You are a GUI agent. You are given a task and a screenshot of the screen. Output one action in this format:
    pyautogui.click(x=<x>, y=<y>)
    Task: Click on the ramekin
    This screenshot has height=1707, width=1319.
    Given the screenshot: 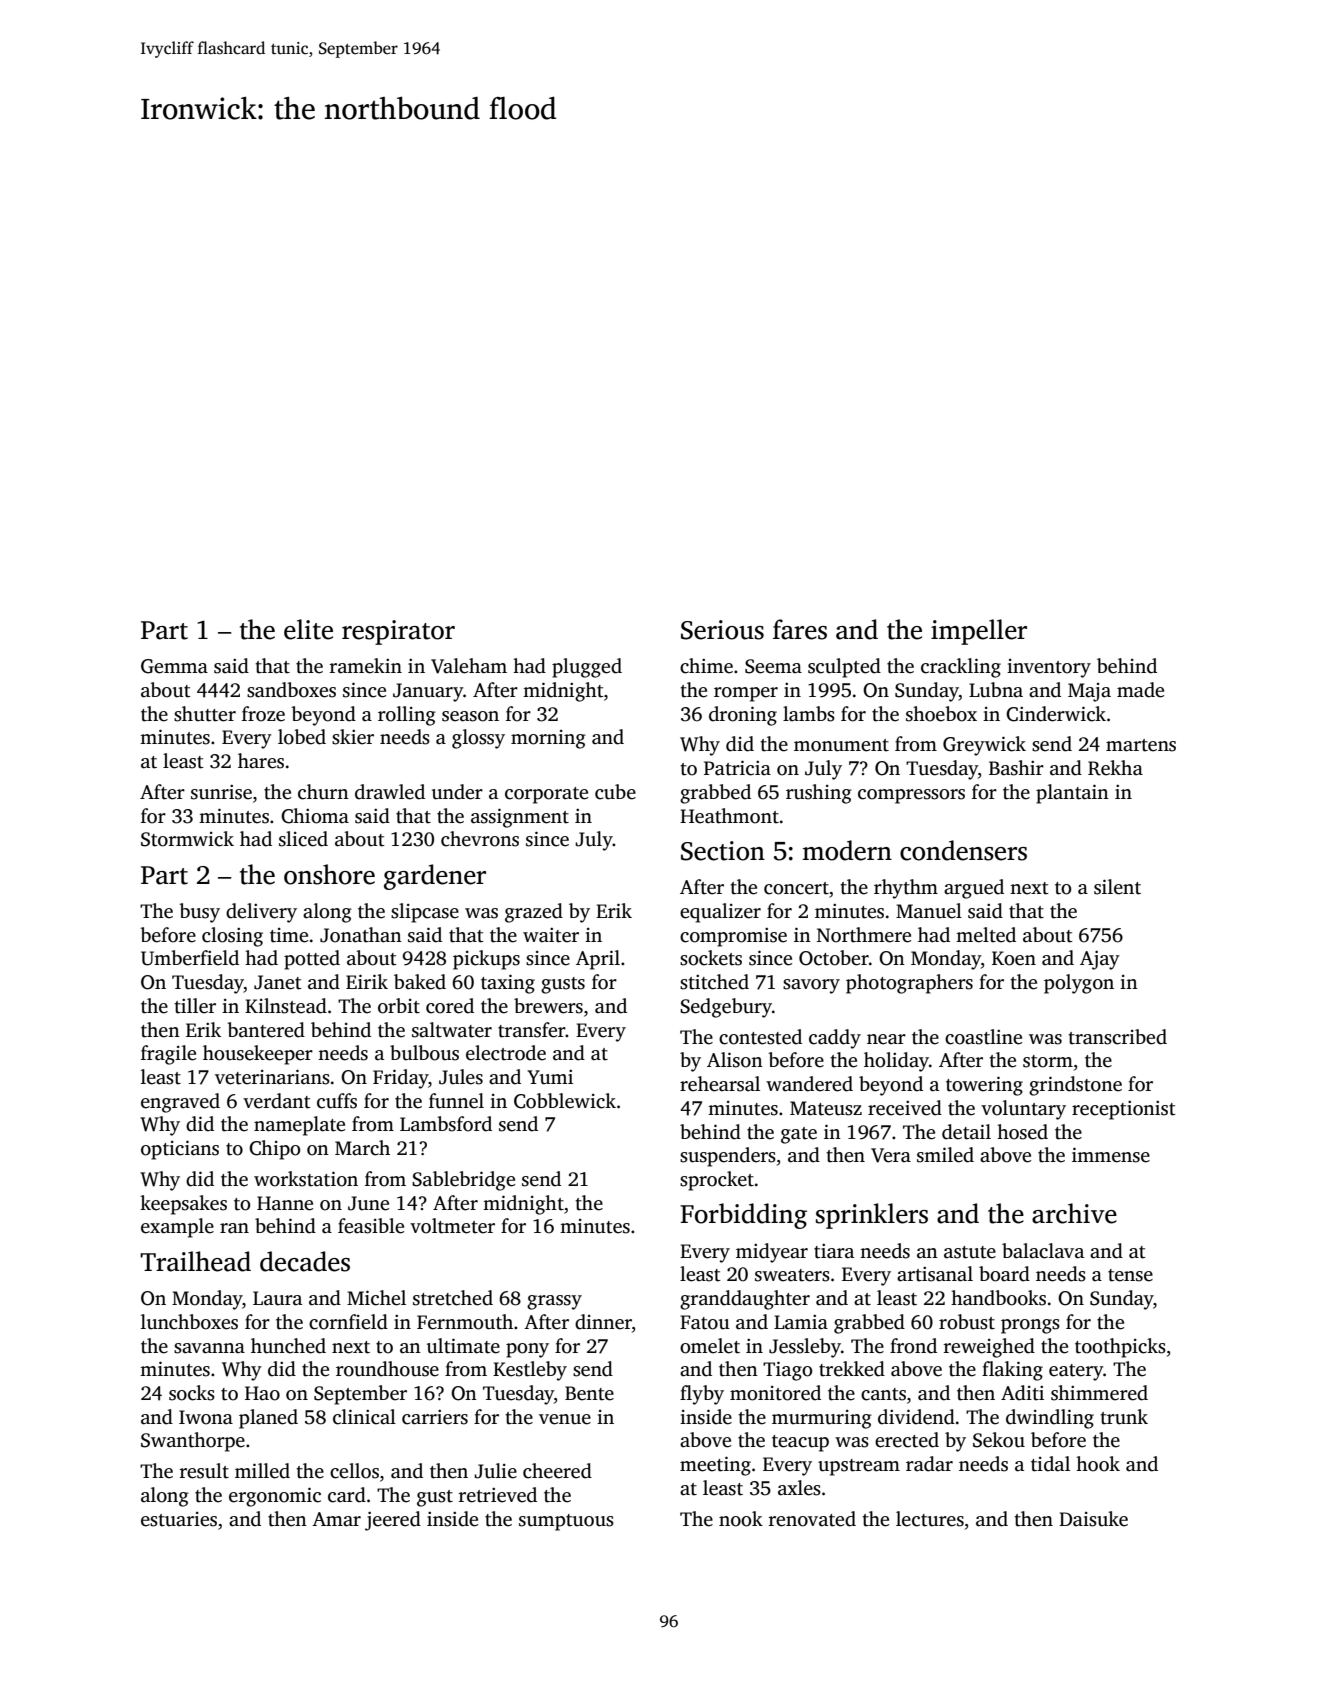 What is the action you would take?
    pyautogui.click(x=365, y=666)
